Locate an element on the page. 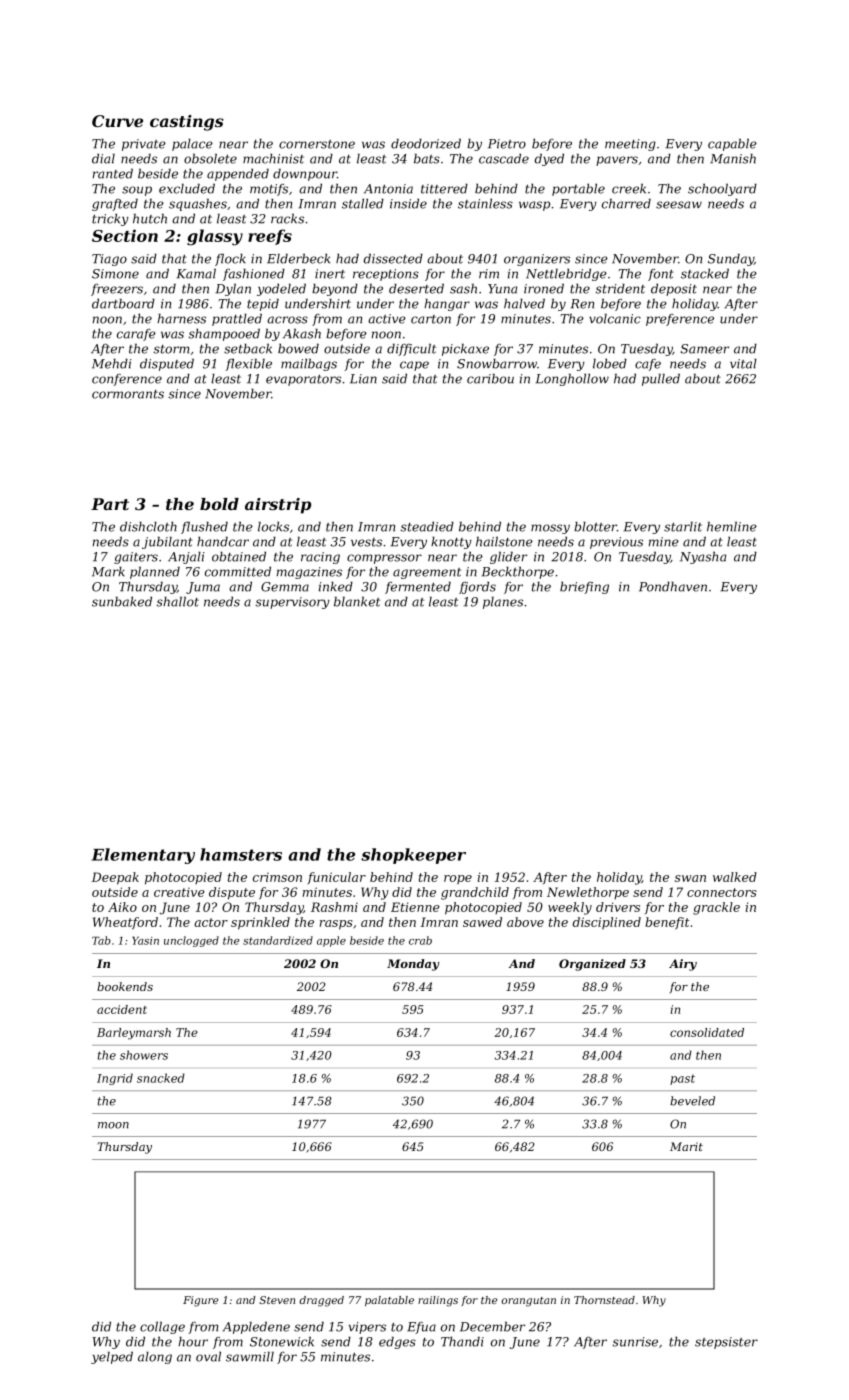  castings is located at coordinates (187, 123).
